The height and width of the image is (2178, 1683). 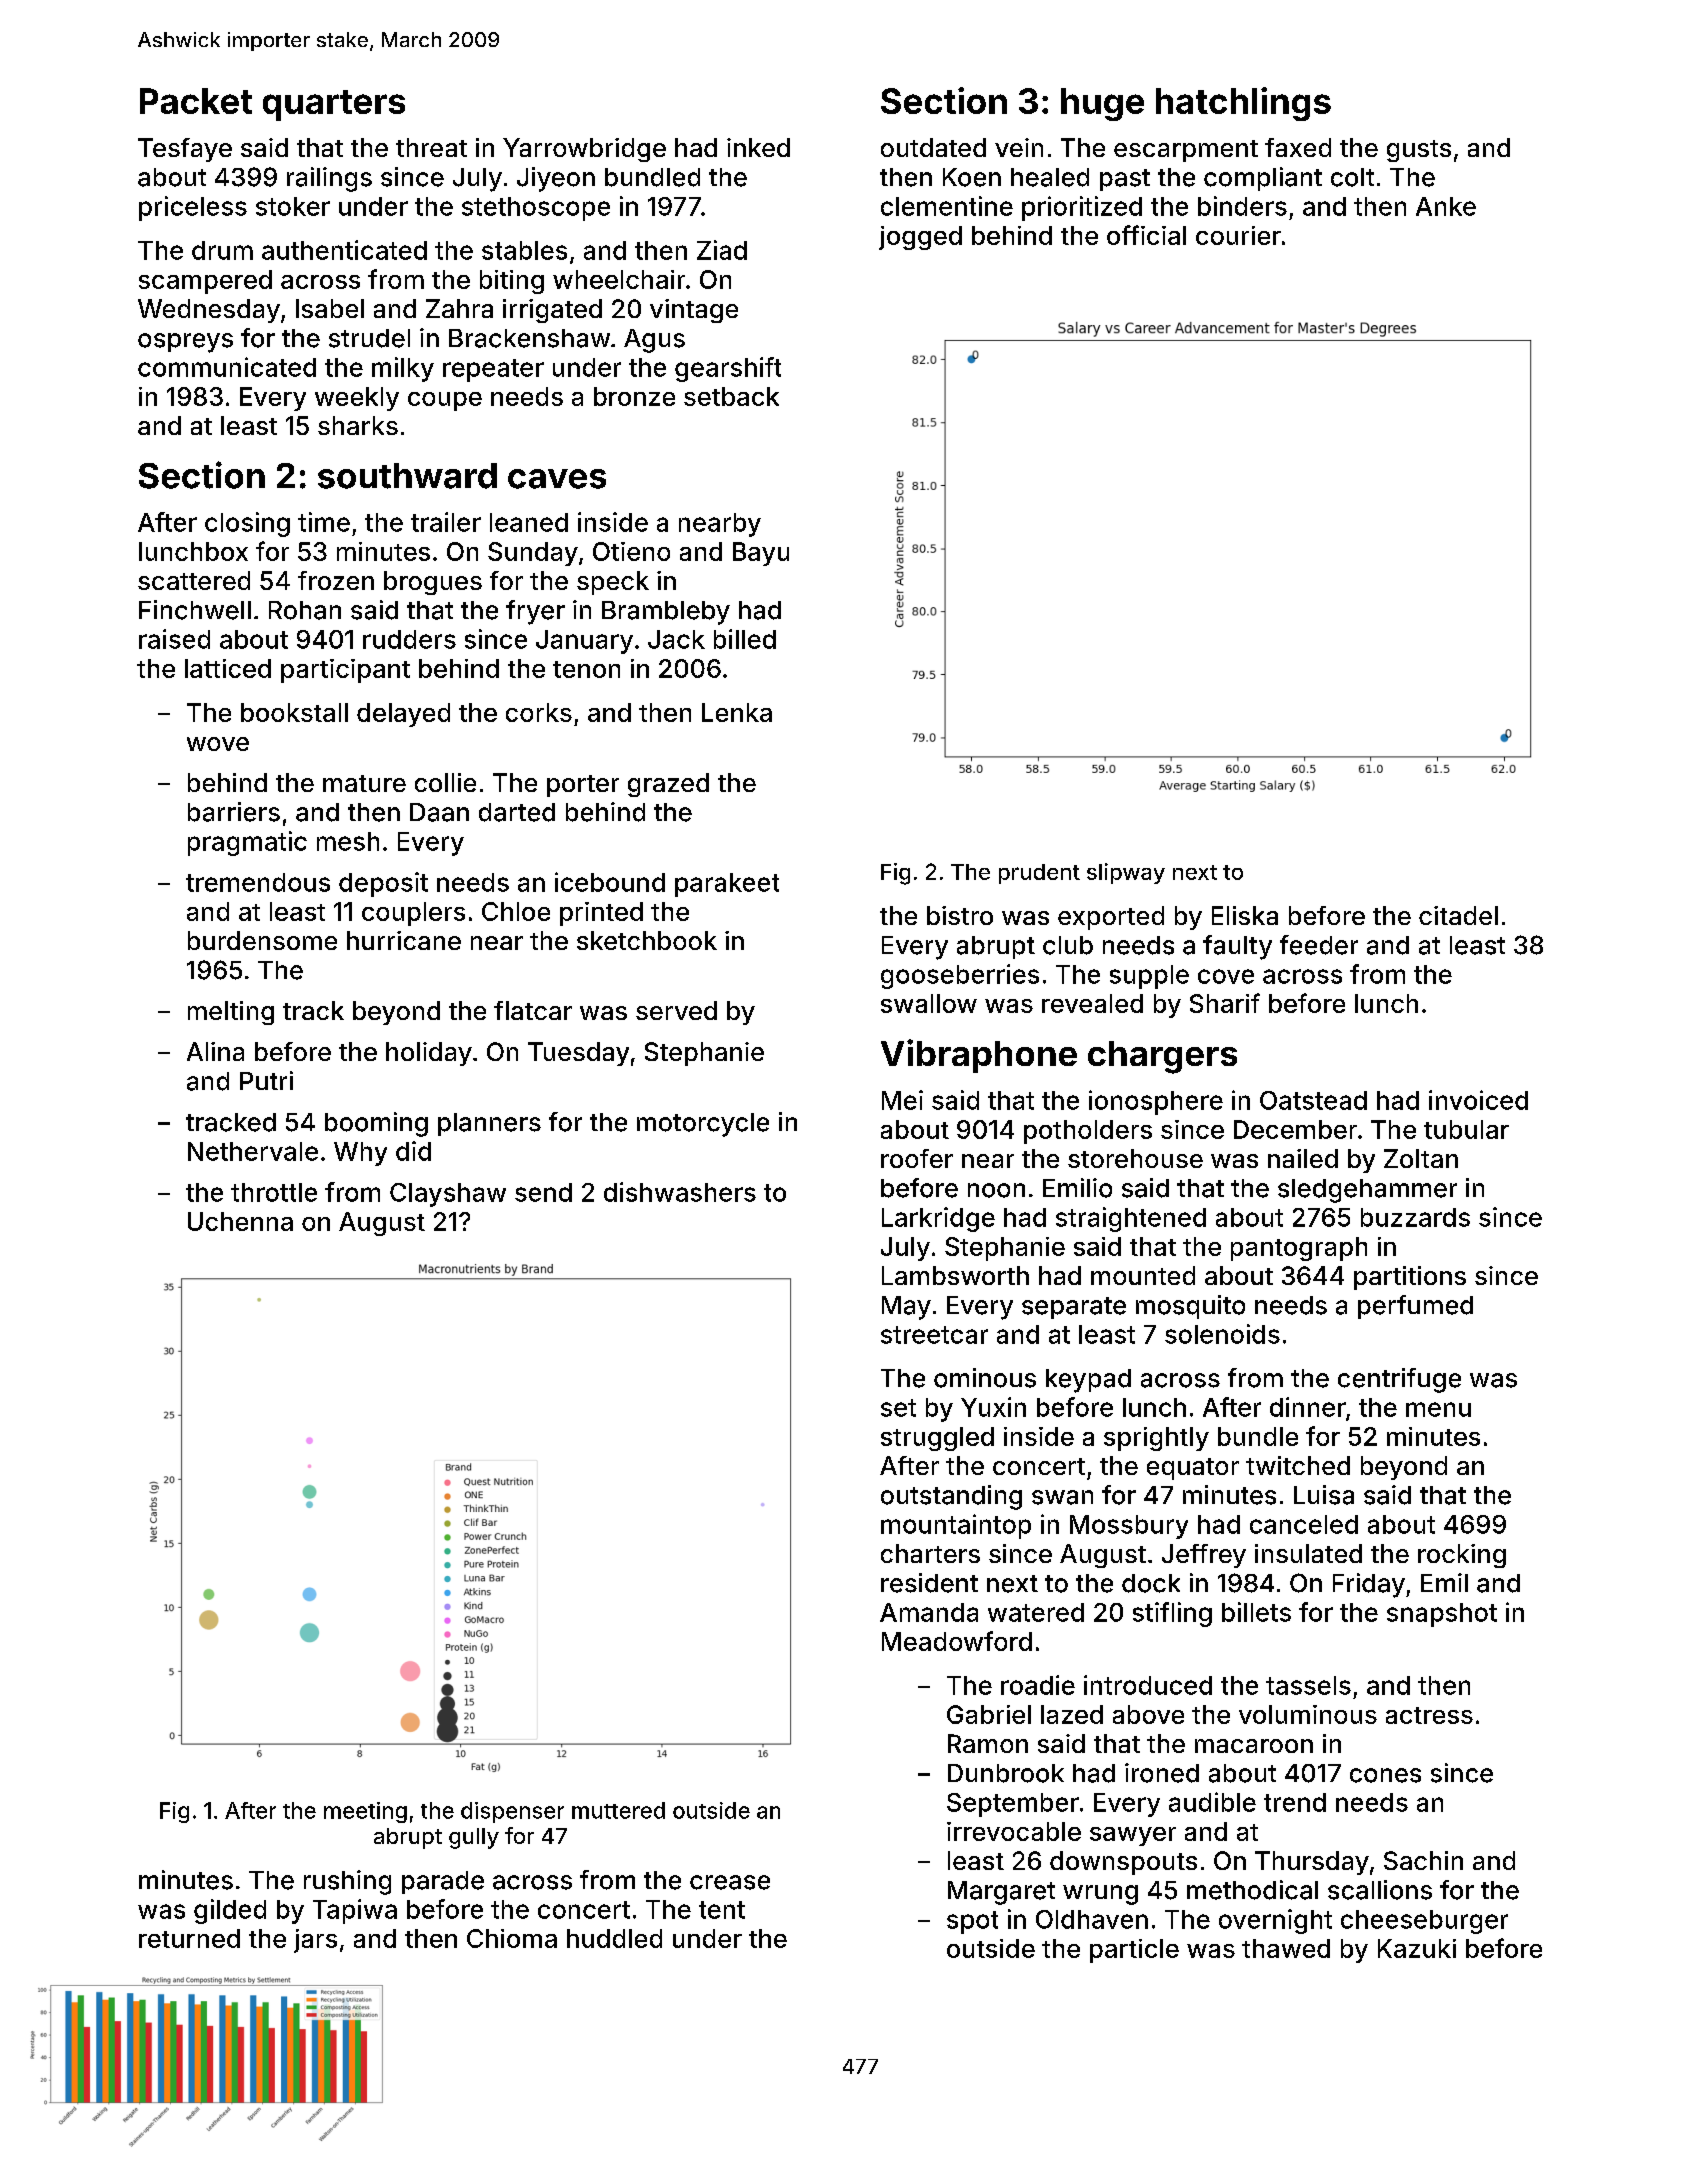 What do you see at coordinates (1039, 874) in the image?
I see `prudent` at bounding box center [1039, 874].
